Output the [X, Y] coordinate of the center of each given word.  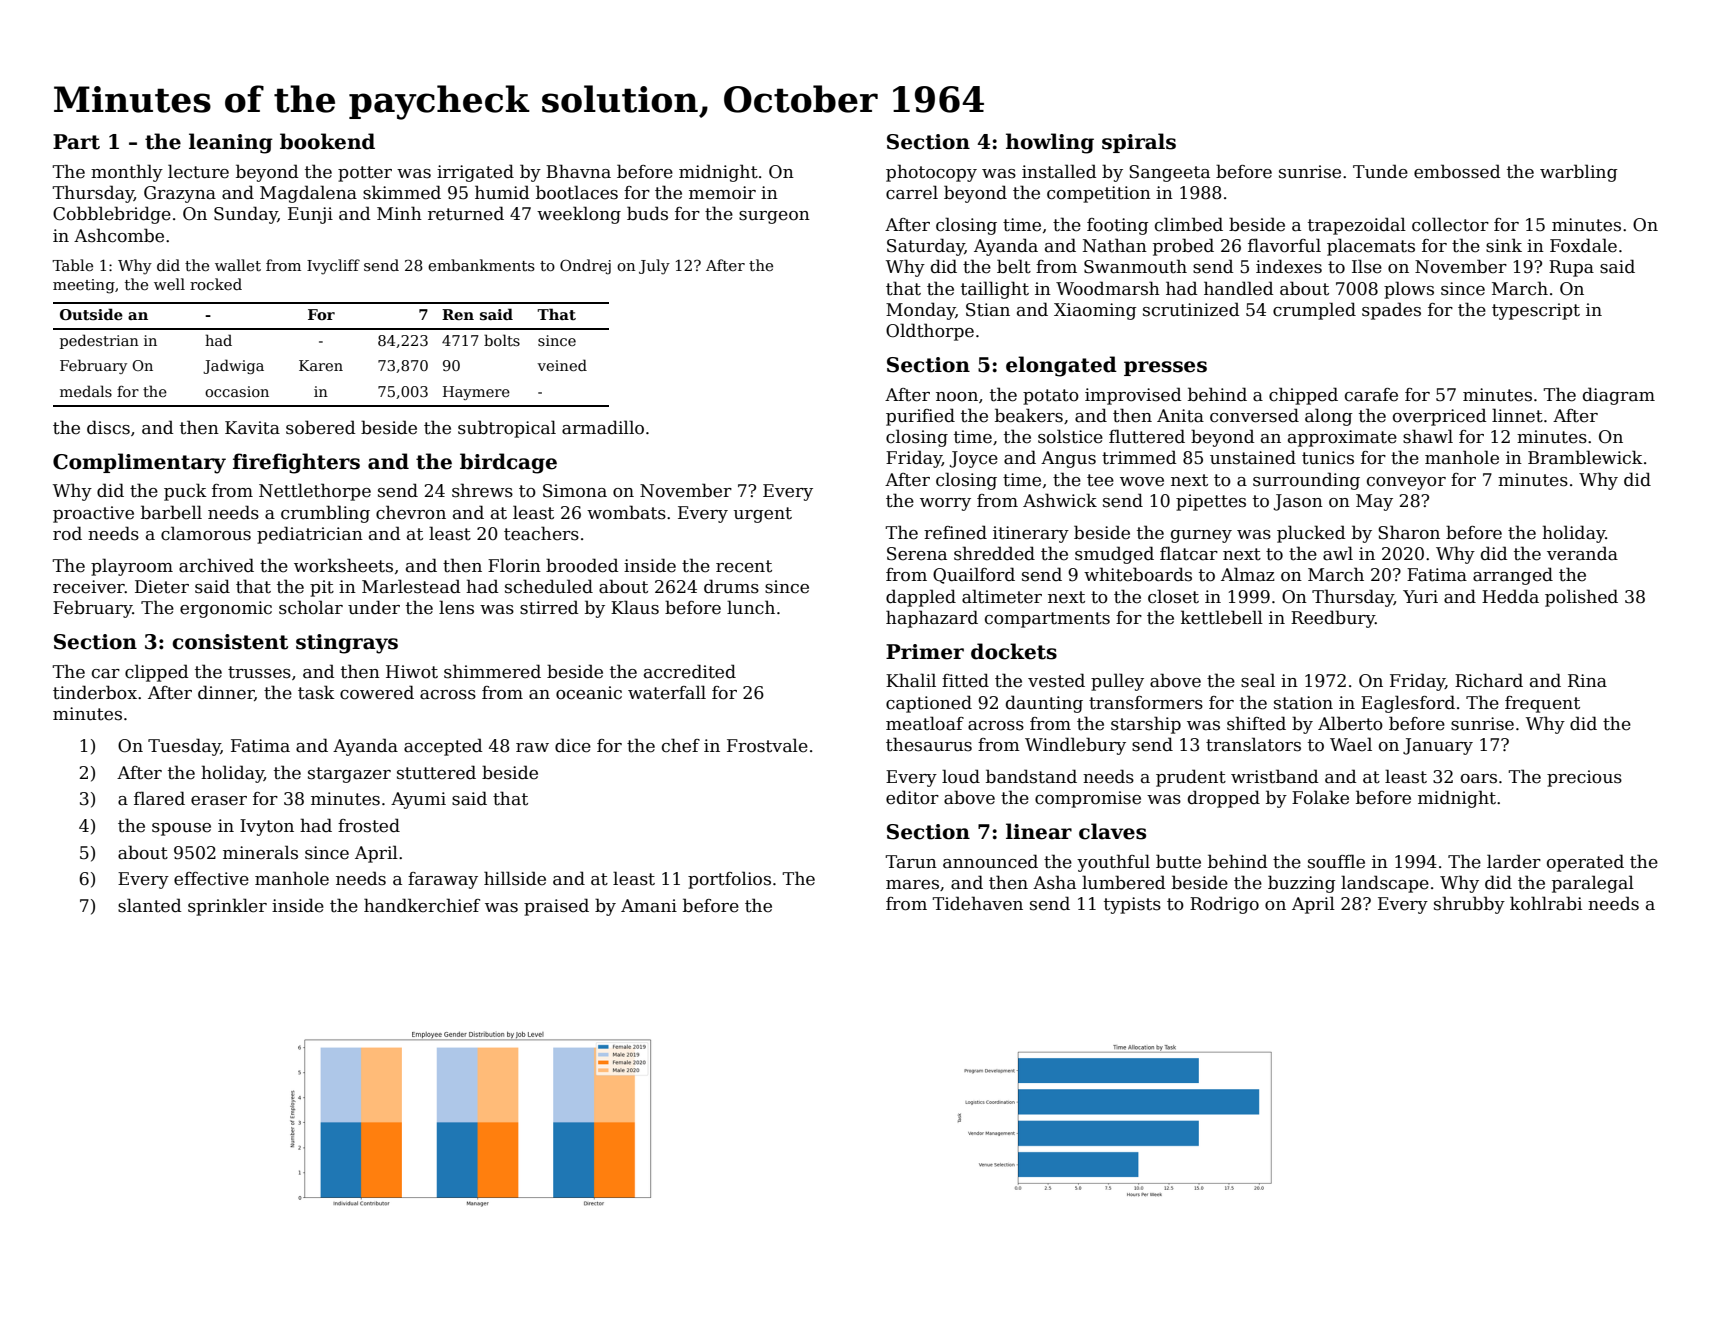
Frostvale [767, 745]
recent [744, 566]
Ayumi [418, 800]
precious [1584, 778]
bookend [327, 141]
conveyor [1406, 483]
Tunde [1380, 171]
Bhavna [578, 171]
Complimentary [139, 463]
